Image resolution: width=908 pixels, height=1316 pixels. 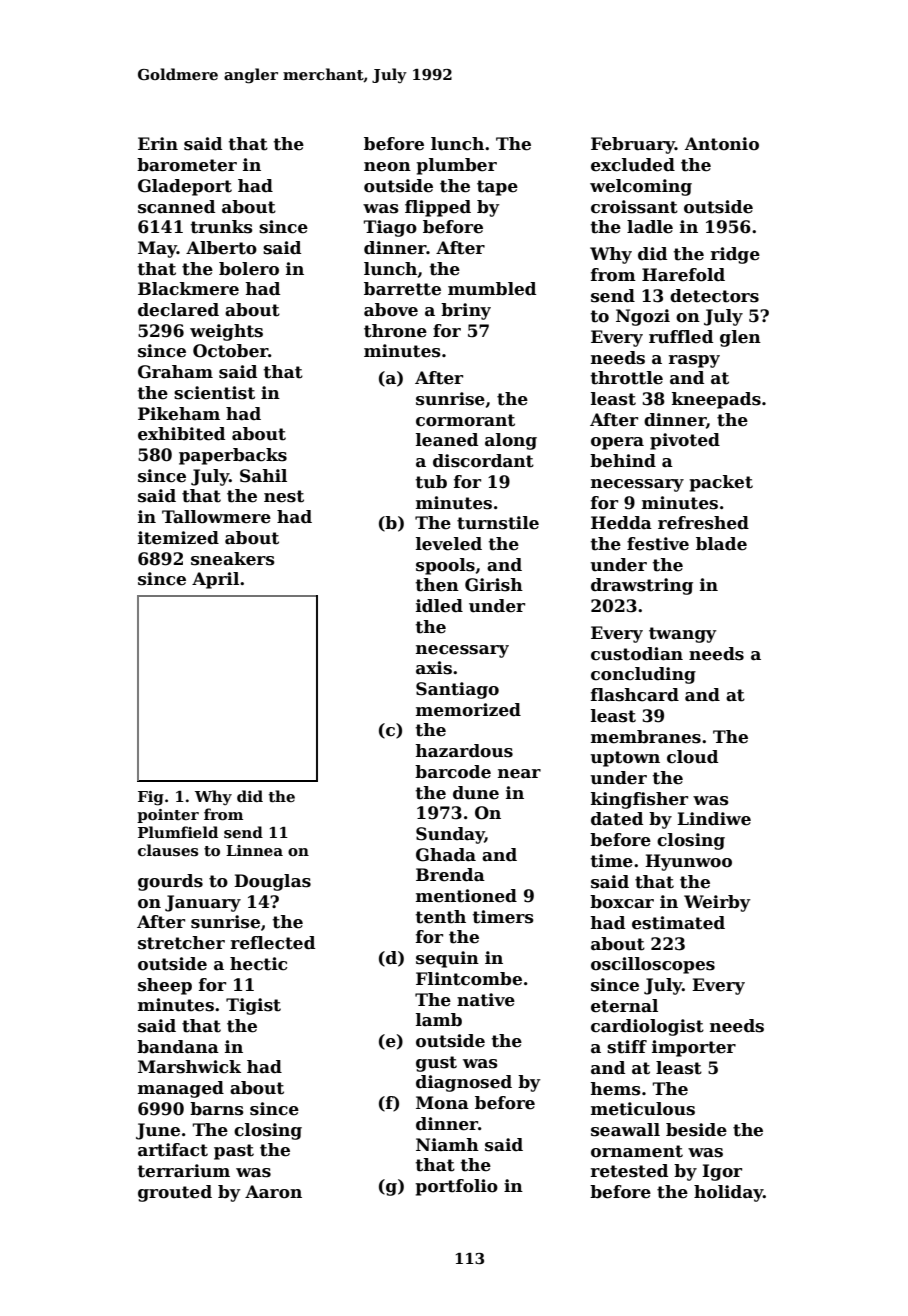 What do you see at coordinates (486, 1000) in the page?
I see `native` at bounding box center [486, 1000].
